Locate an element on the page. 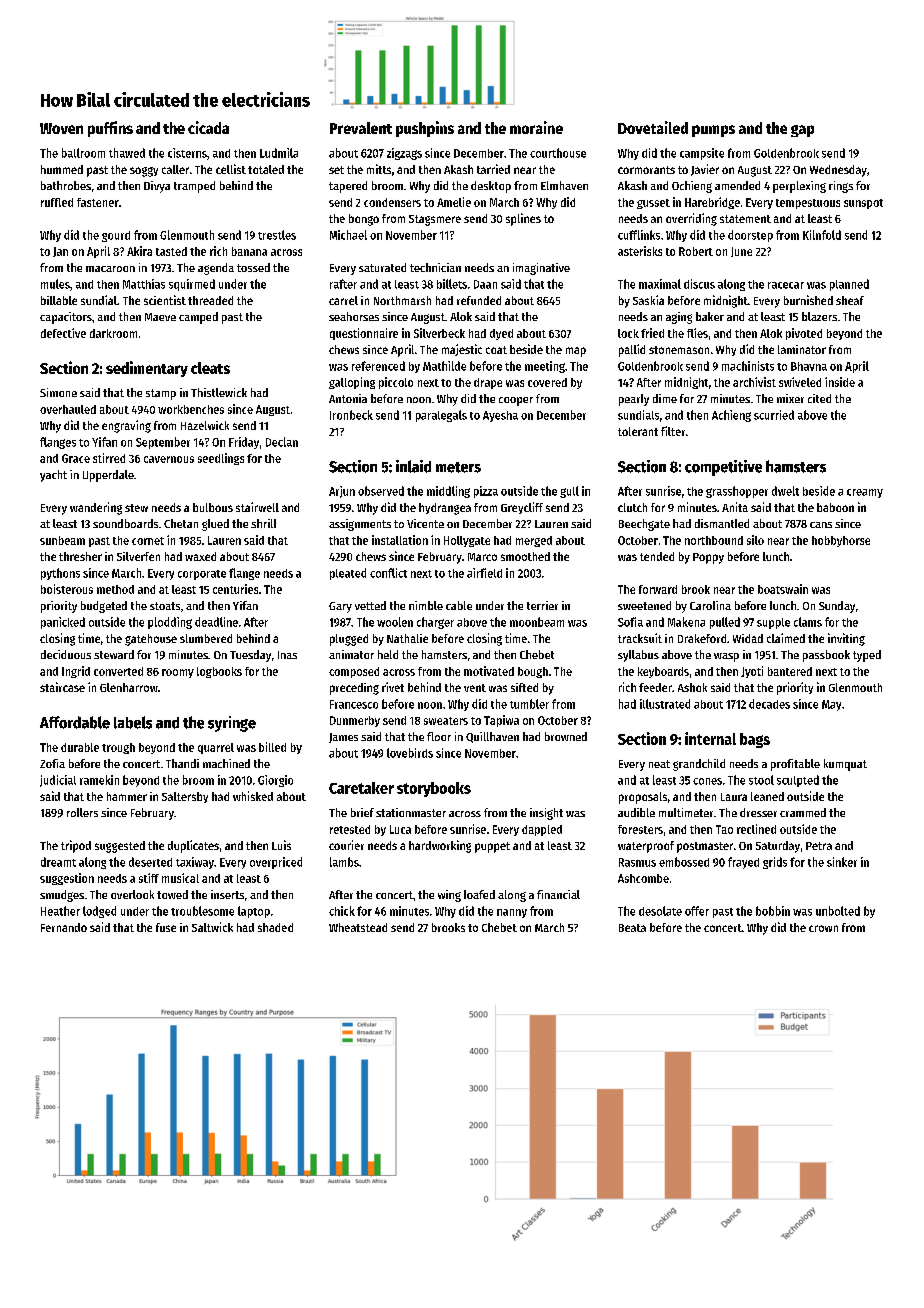 The image size is (924, 1308). squirmed is located at coordinates (192, 285).
